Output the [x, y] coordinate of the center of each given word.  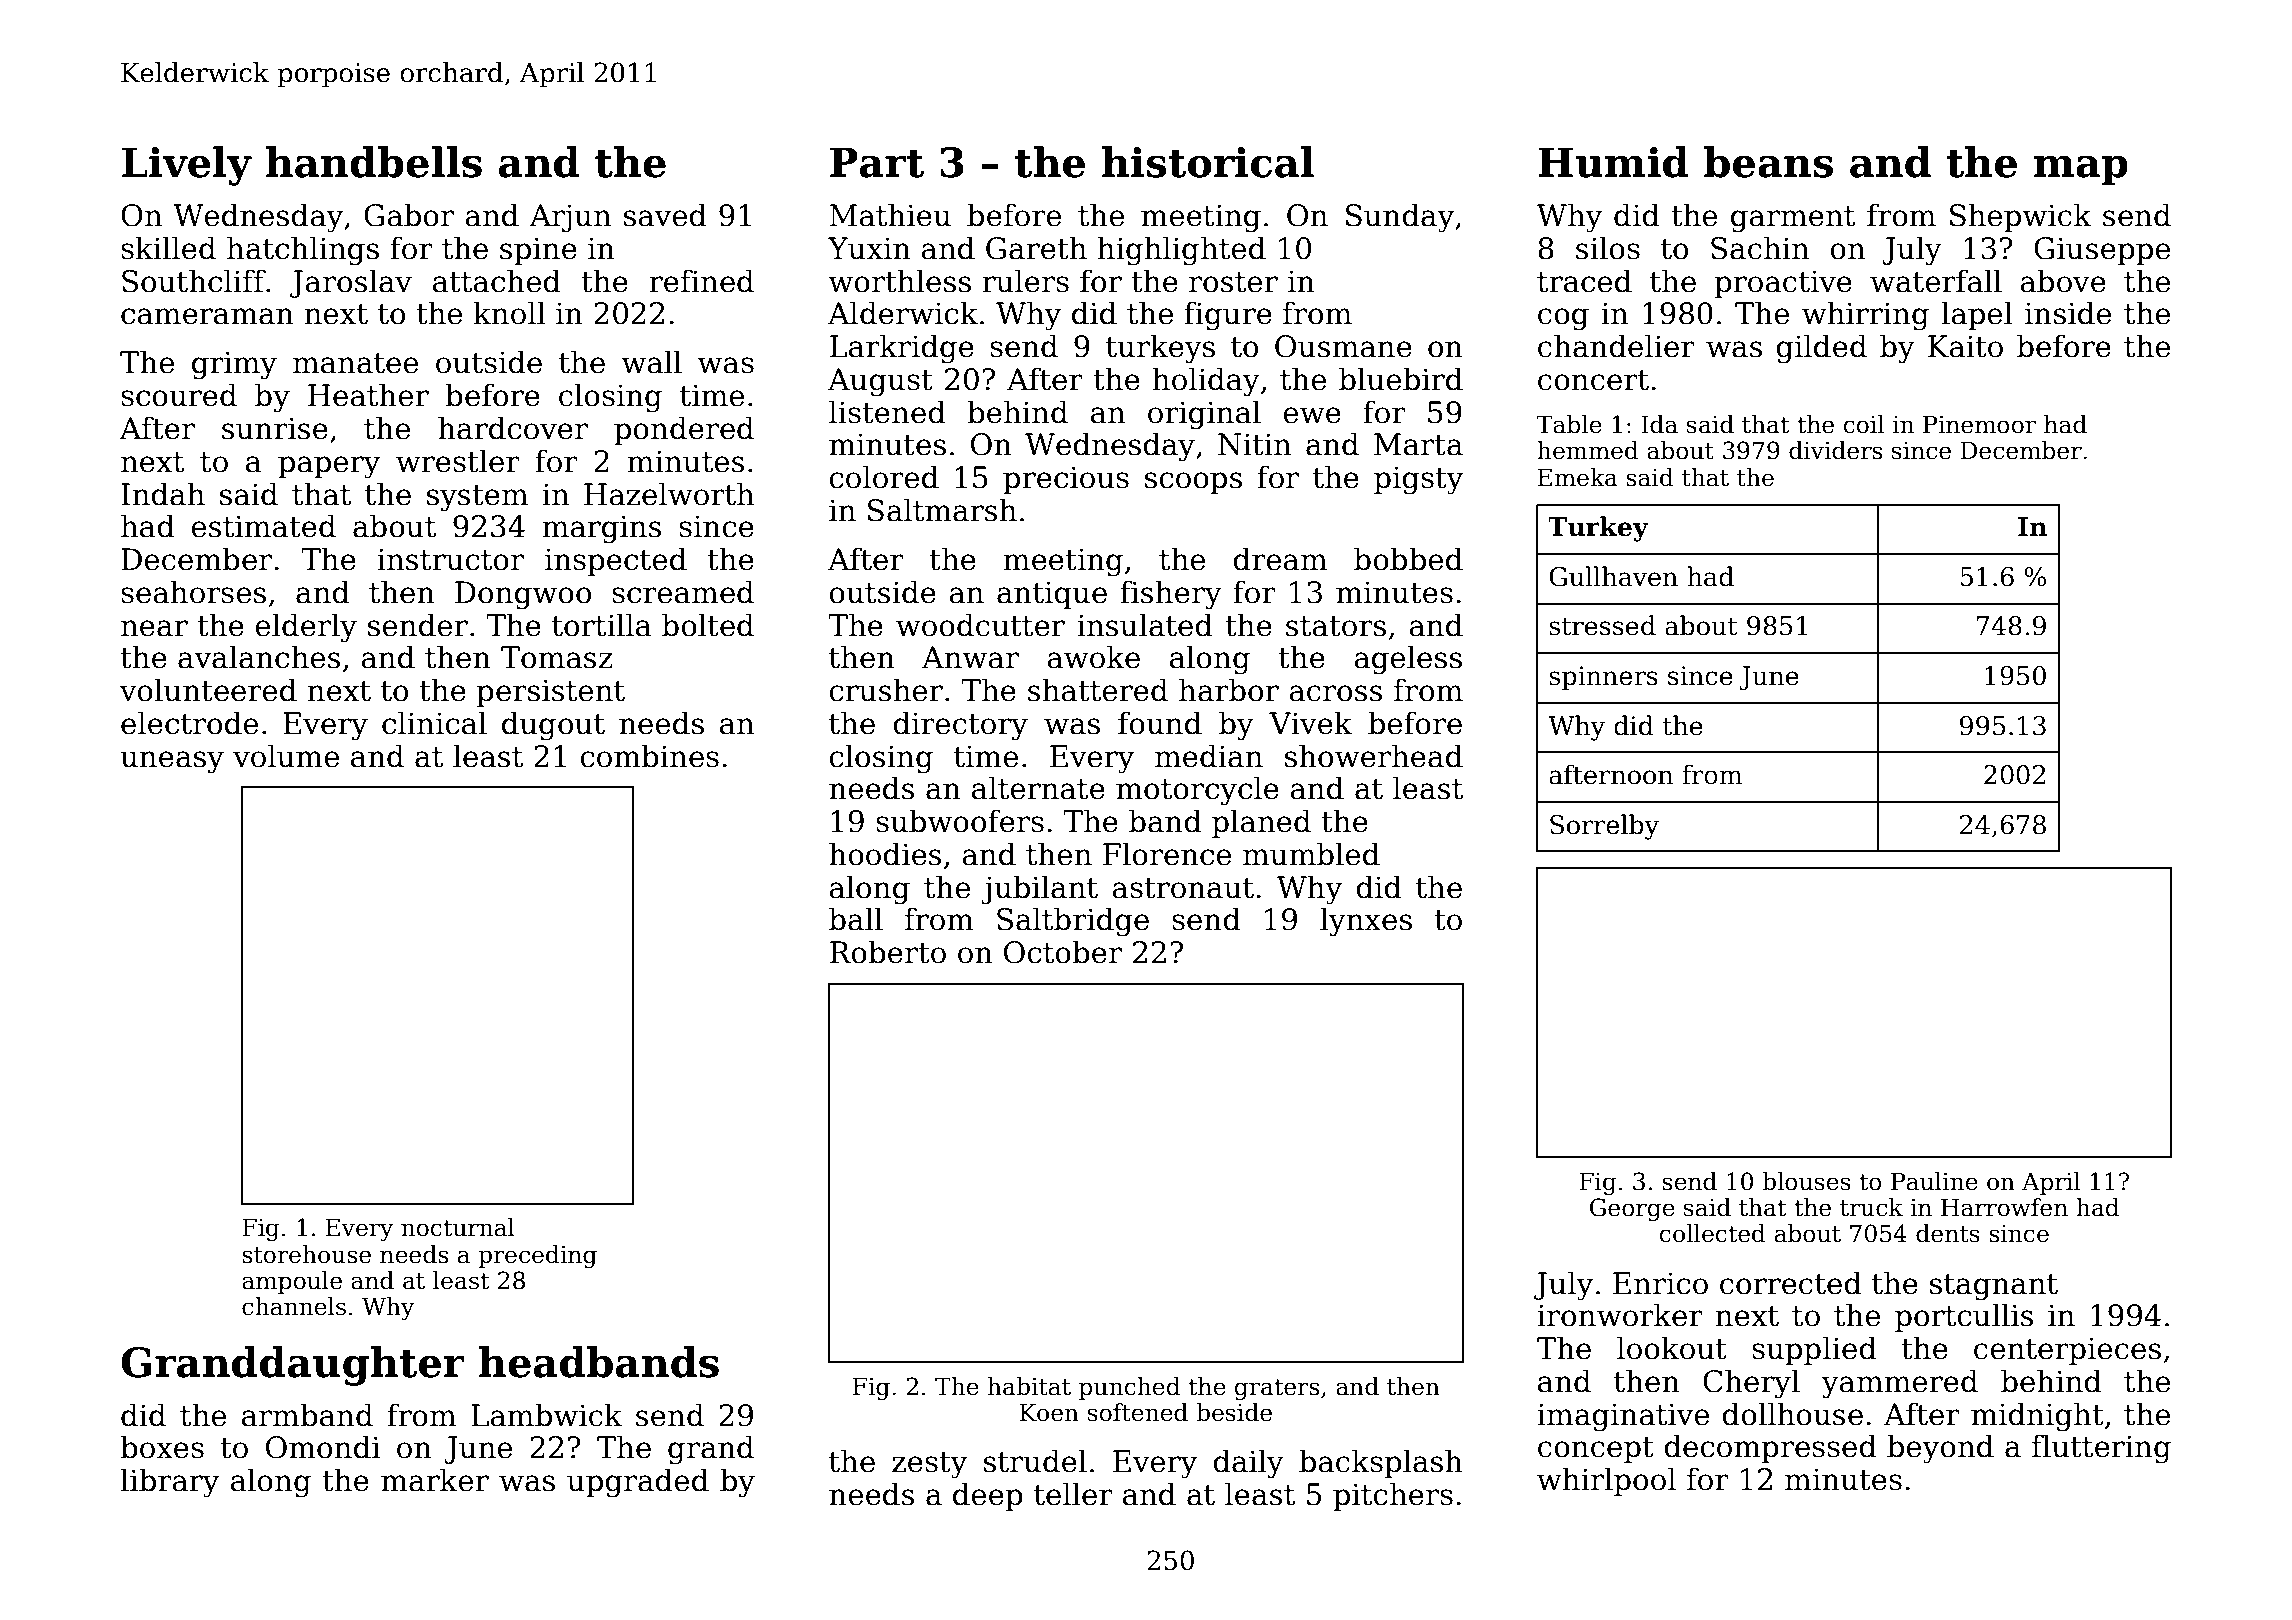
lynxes [1366, 922]
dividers [1835, 450]
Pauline [1934, 1181]
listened [887, 412]
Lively [187, 166]
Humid [1613, 162]
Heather [368, 395]
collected [1713, 1233]
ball [856, 919]
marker [435, 1480]
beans [1768, 162]
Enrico [1660, 1283]
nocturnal [458, 1227]
